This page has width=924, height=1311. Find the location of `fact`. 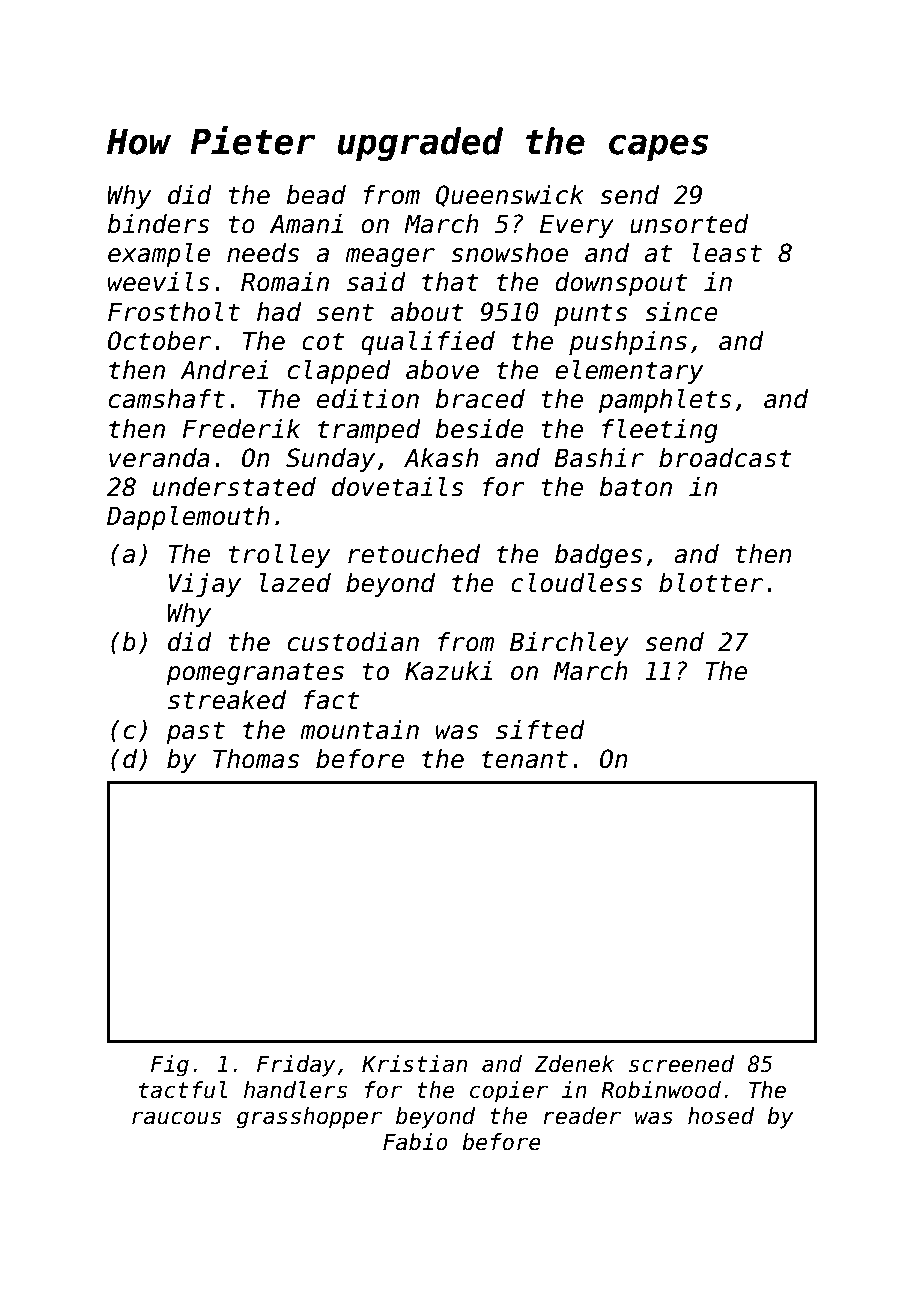

fact is located at coordinates (331, 700).
